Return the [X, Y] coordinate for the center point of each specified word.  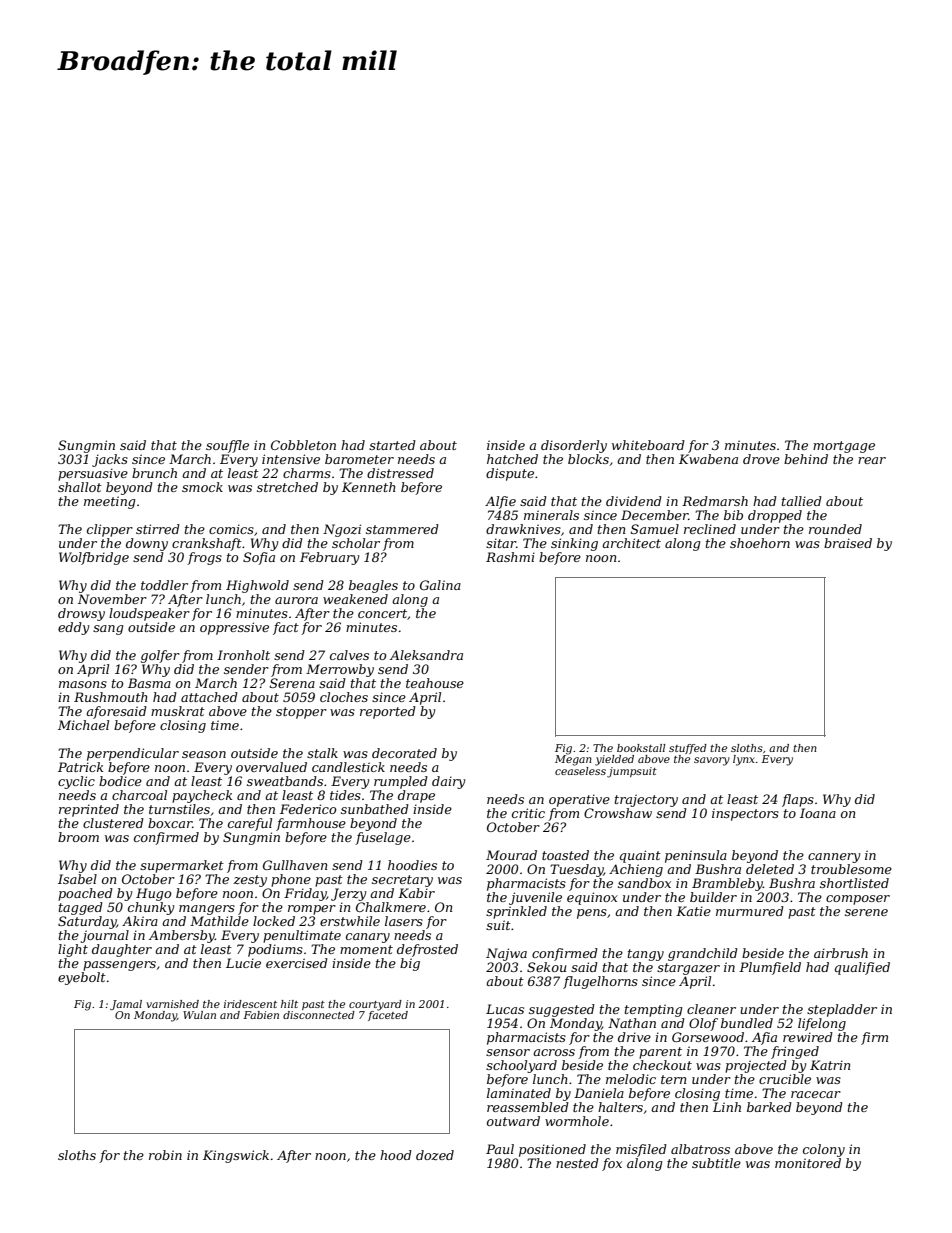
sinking [574, 544]
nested [577, 1163]
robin [165, 1155]
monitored [808, 1163]
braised [848, 543]
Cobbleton [303, 445]
